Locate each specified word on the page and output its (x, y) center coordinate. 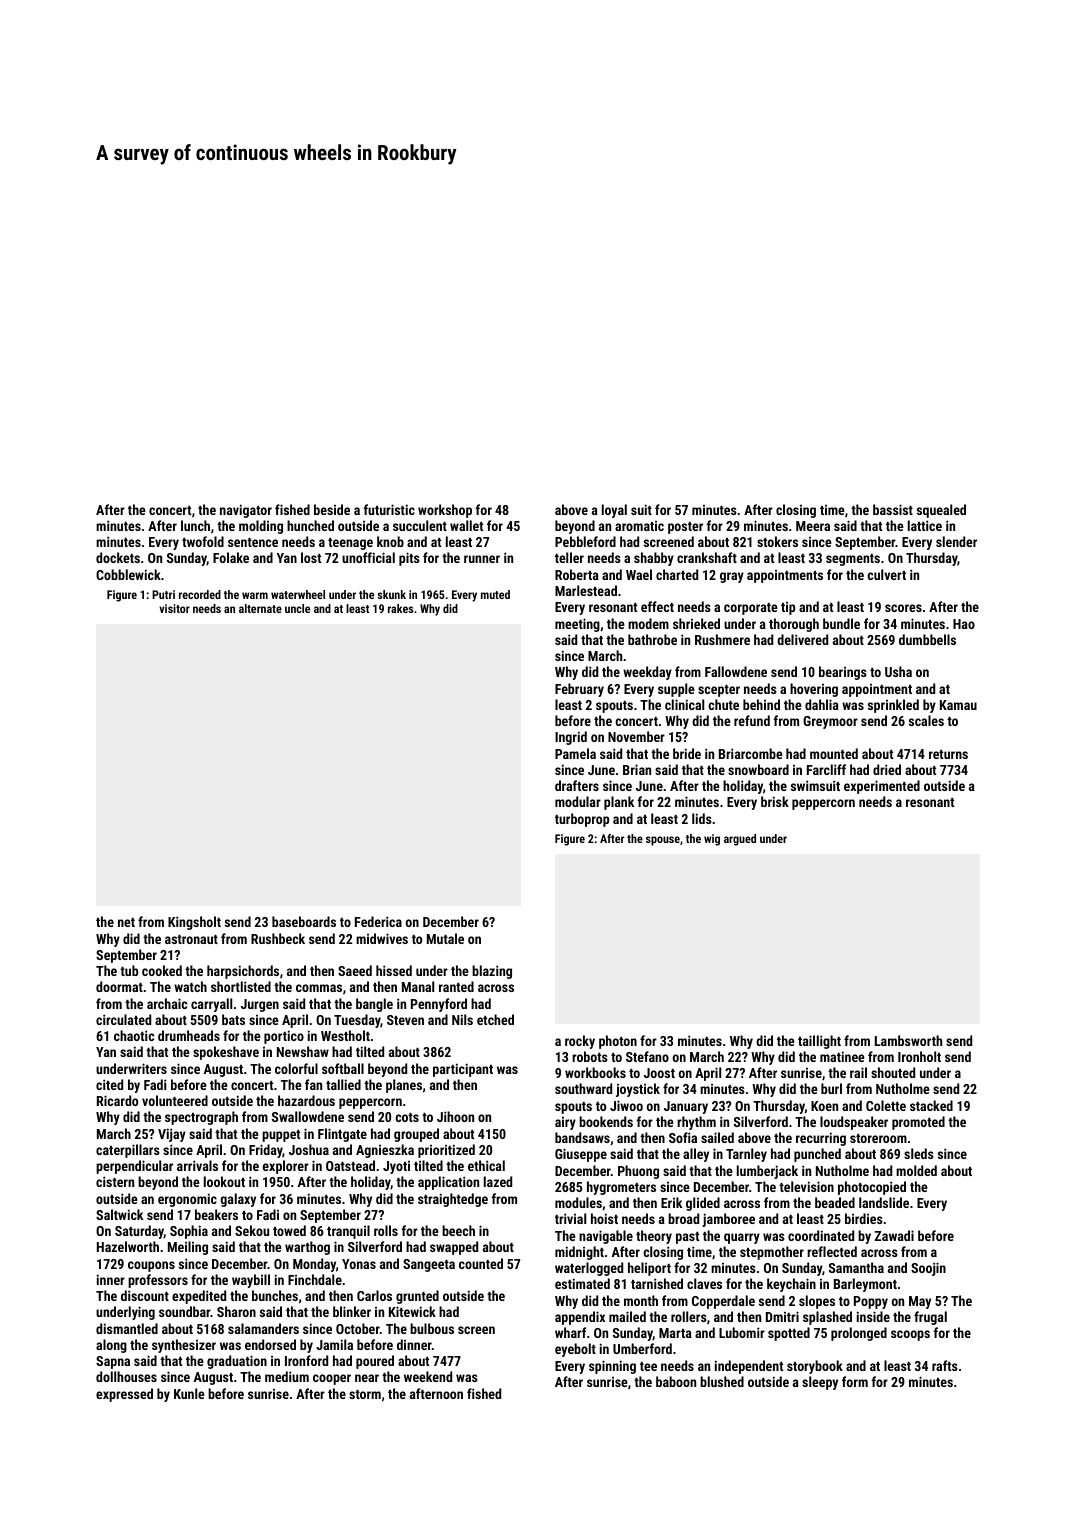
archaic (167, 1003)
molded (916, 1170)
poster (685, 528)
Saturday (139, 1232)
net (126, 922)
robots (590, 1056)
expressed (124, 1395)
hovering (814, 690)
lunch (195, 525)
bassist (893, 509)
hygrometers (621, 1188)
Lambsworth (908, 1040)
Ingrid (571, 738)
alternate (260, 608)
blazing (492, 972)
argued (740, 840)
